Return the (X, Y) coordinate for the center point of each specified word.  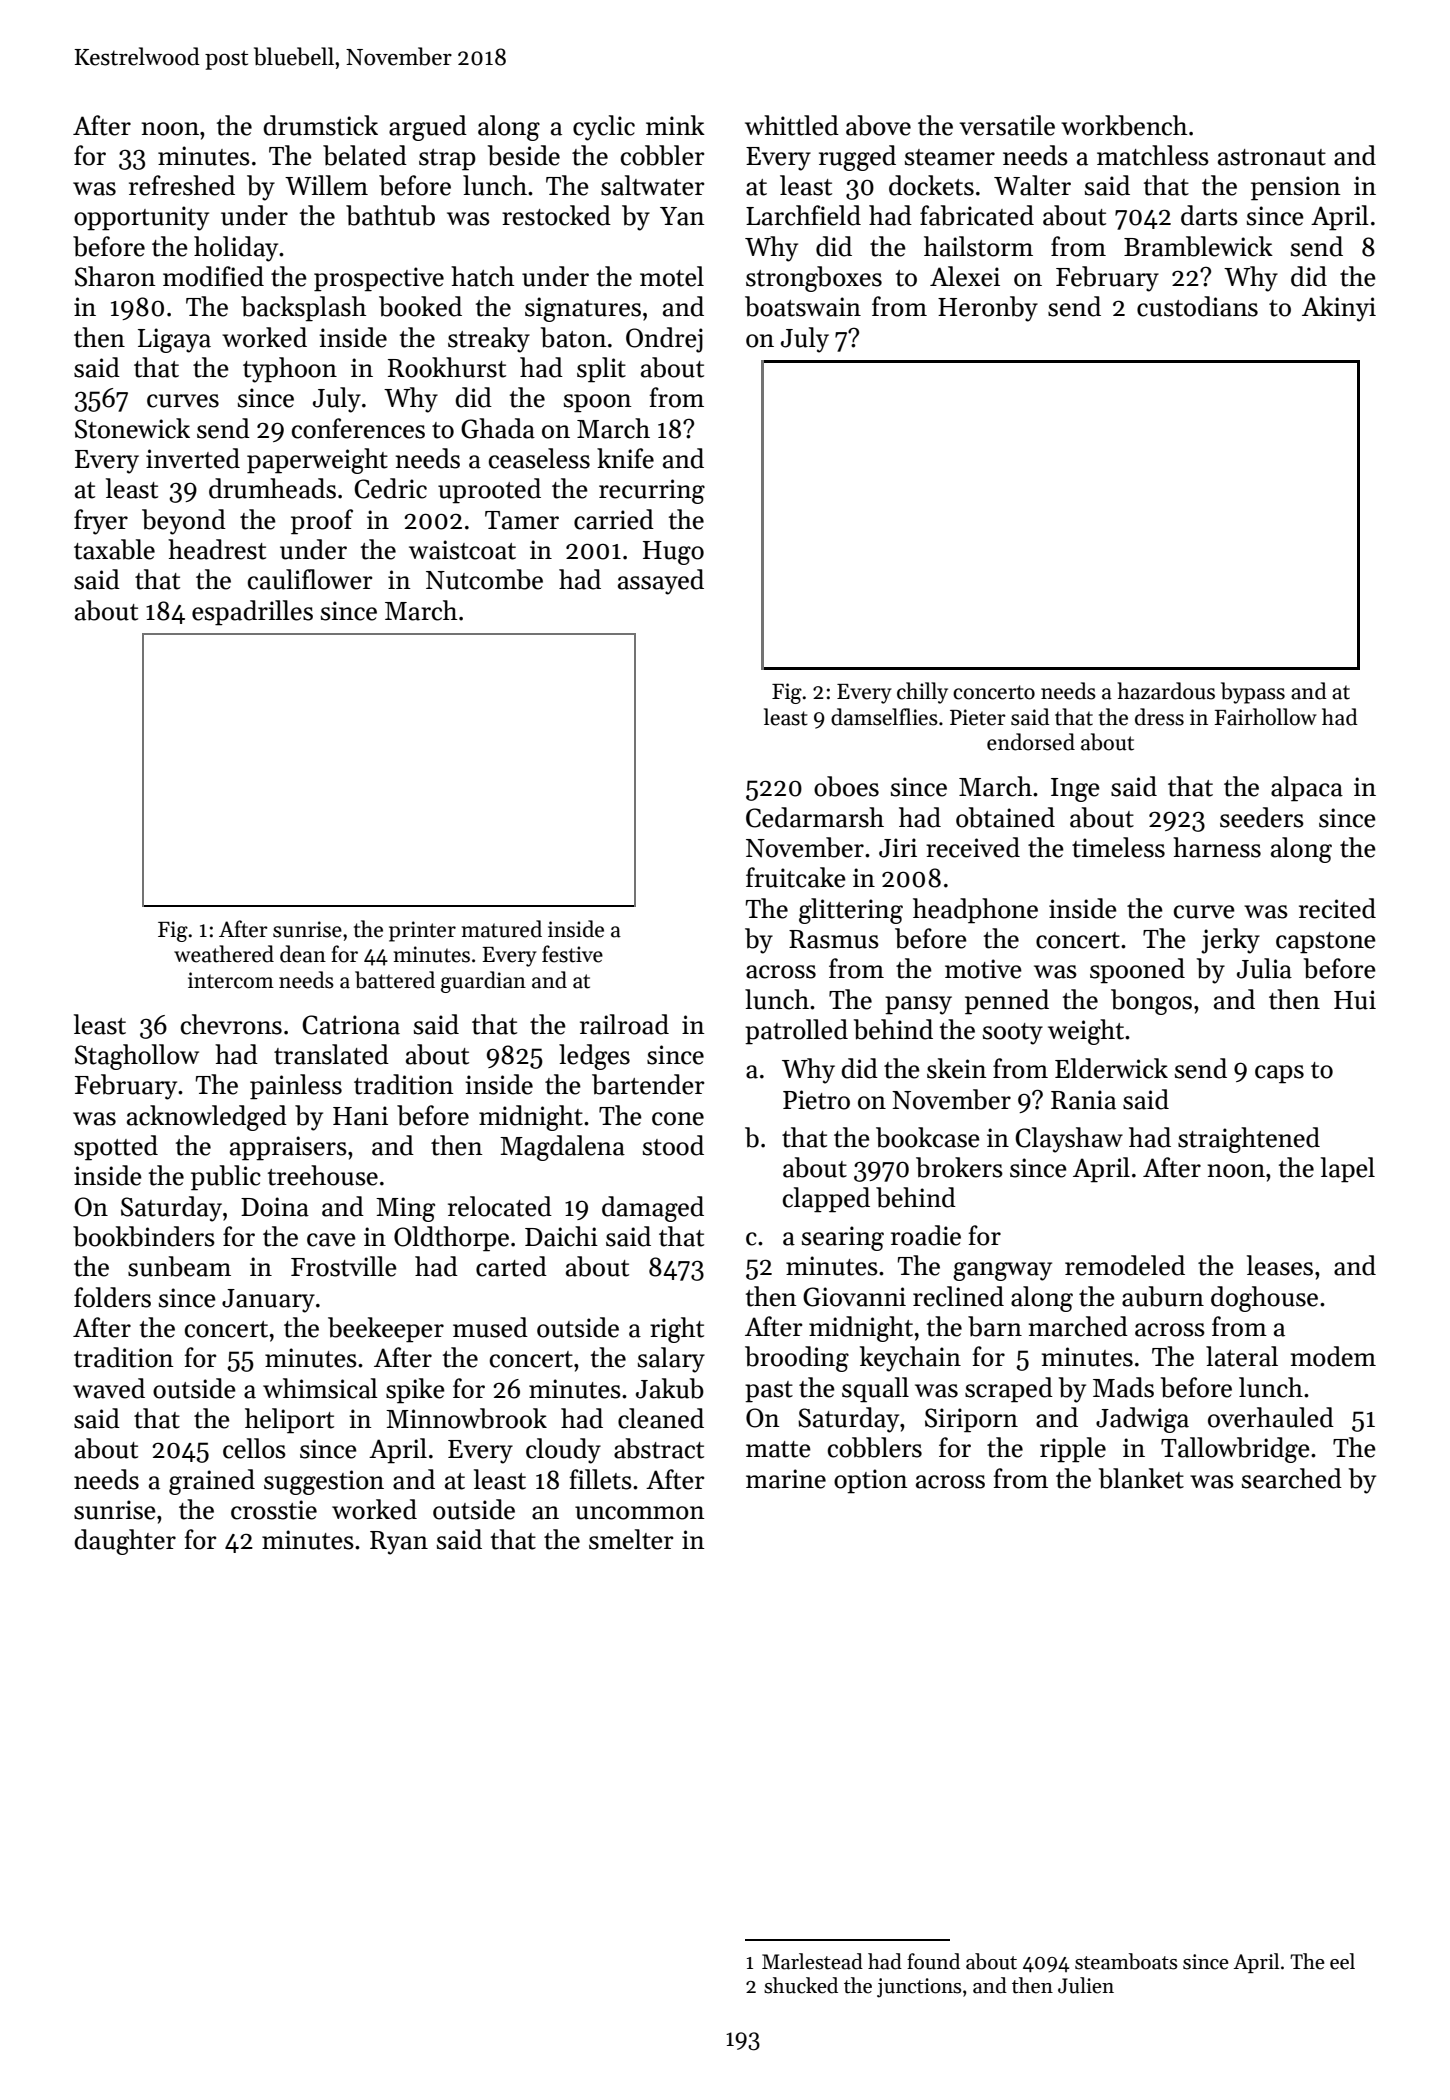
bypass (1253, 693)
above (878, 125)
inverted (193, 458)
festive (572, 954)
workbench (1124, 125)
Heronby (988, 309)
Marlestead (812, 1961)
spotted (116, 1148)
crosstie (274, 1510)
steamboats (1126, 1961)
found (933, 1961)
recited (1337, 908)
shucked (801, 1985)
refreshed (182, 185)
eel (1342, 1961)
